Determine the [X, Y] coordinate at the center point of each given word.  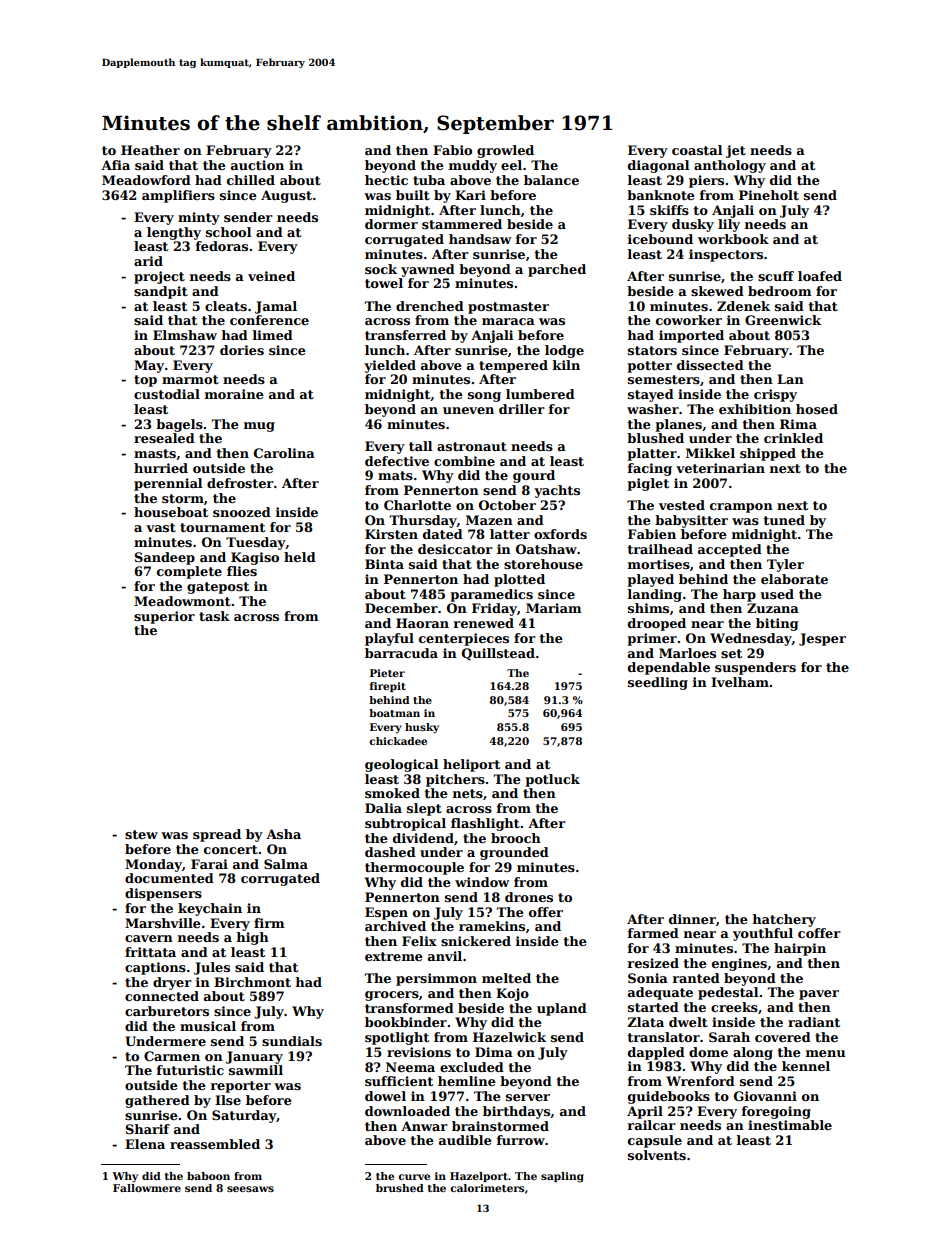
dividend [423, 838]
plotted [519, 580]
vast [161, 527]
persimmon [436, 979]
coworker [689, 320]
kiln [566, 365]
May [149, 366]
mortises [659, 564]
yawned [428, 270]
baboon [208, 1176]
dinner [692, 919]
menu [825, 1053]
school [228, 232]
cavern [149, 938]
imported [691, 336]
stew [141, 834]
